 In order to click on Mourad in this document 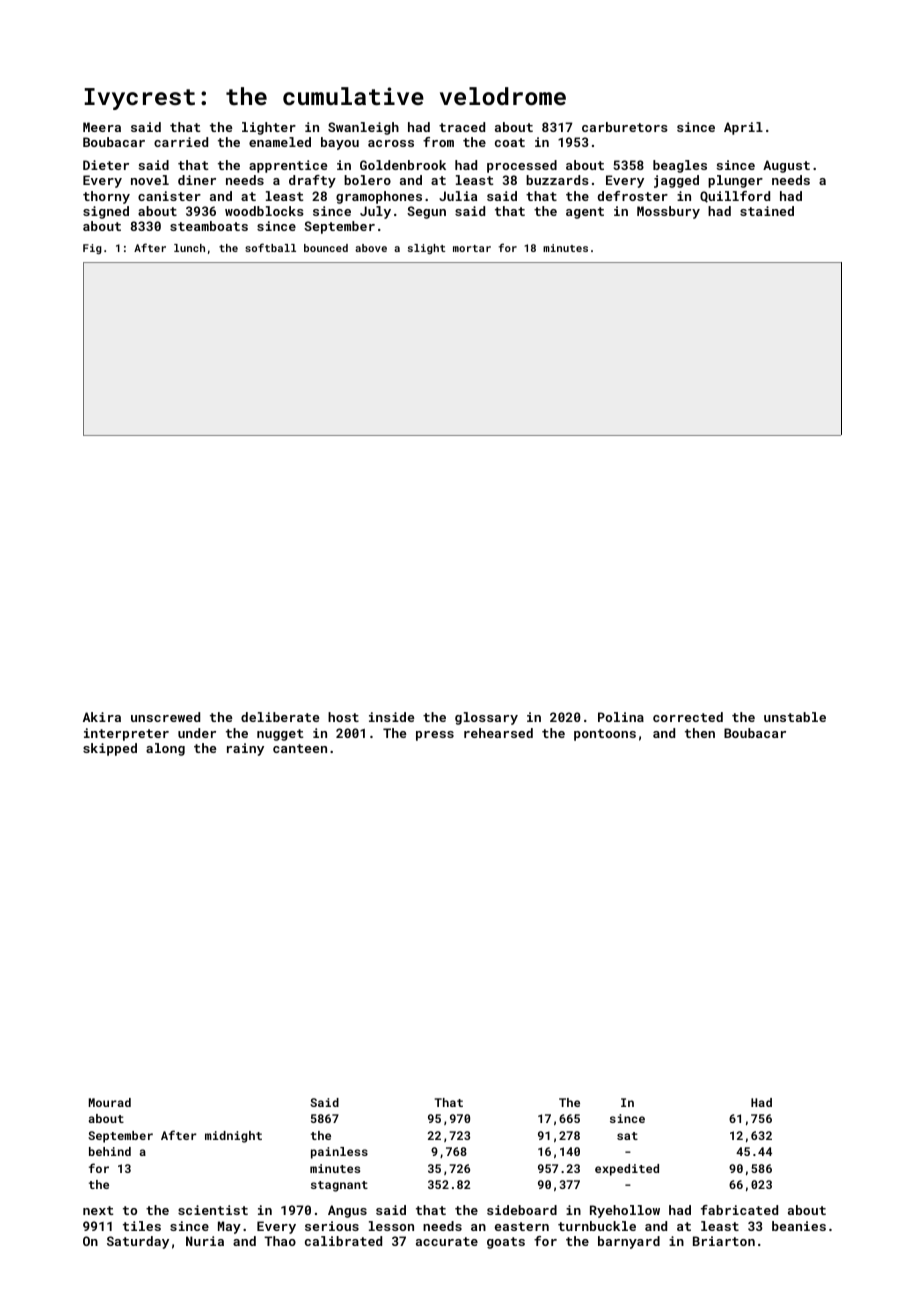, I will do `click(110, 1102)`.
